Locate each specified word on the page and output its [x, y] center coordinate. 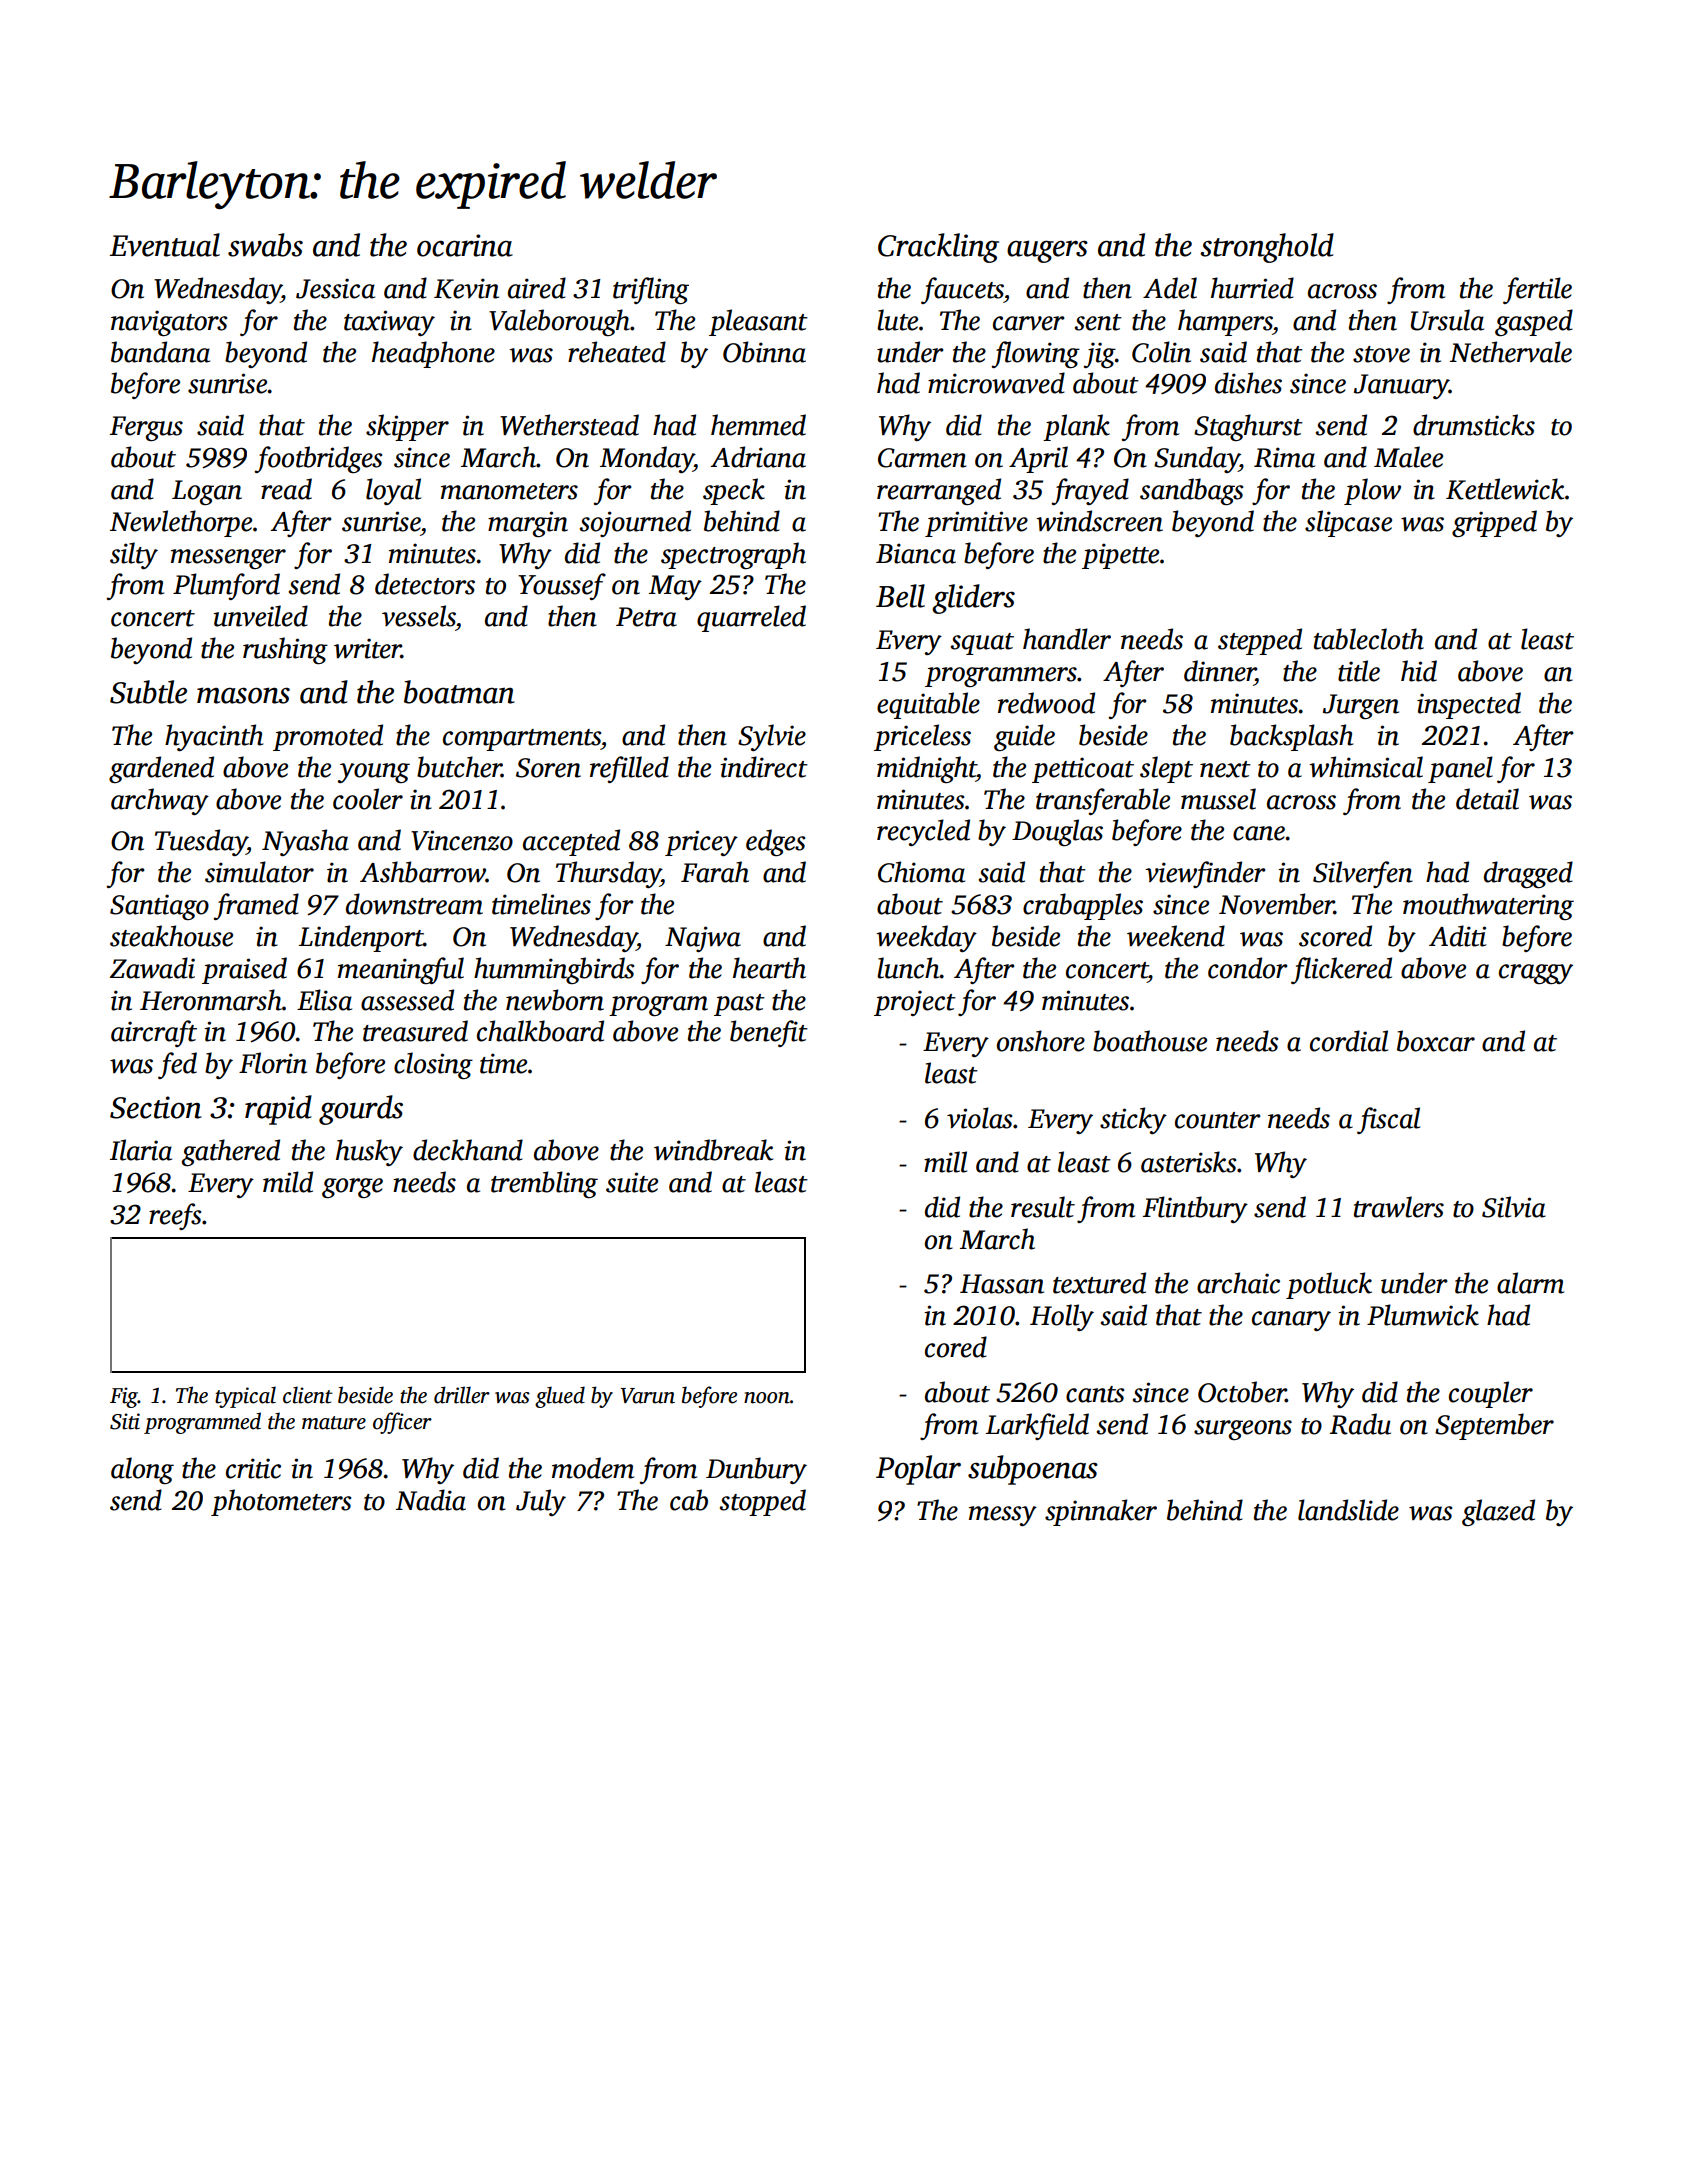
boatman [459, 692]
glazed [1498, 1512]
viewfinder [1205, 874]
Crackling [938, 248]
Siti [125, 1421]
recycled [923, 832]
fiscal [1388, 1120]
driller [462, 1395]
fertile [1537, 290]
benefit [769, 1033]
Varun [648, 1396]
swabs [265, 245]
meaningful [401, 970]
